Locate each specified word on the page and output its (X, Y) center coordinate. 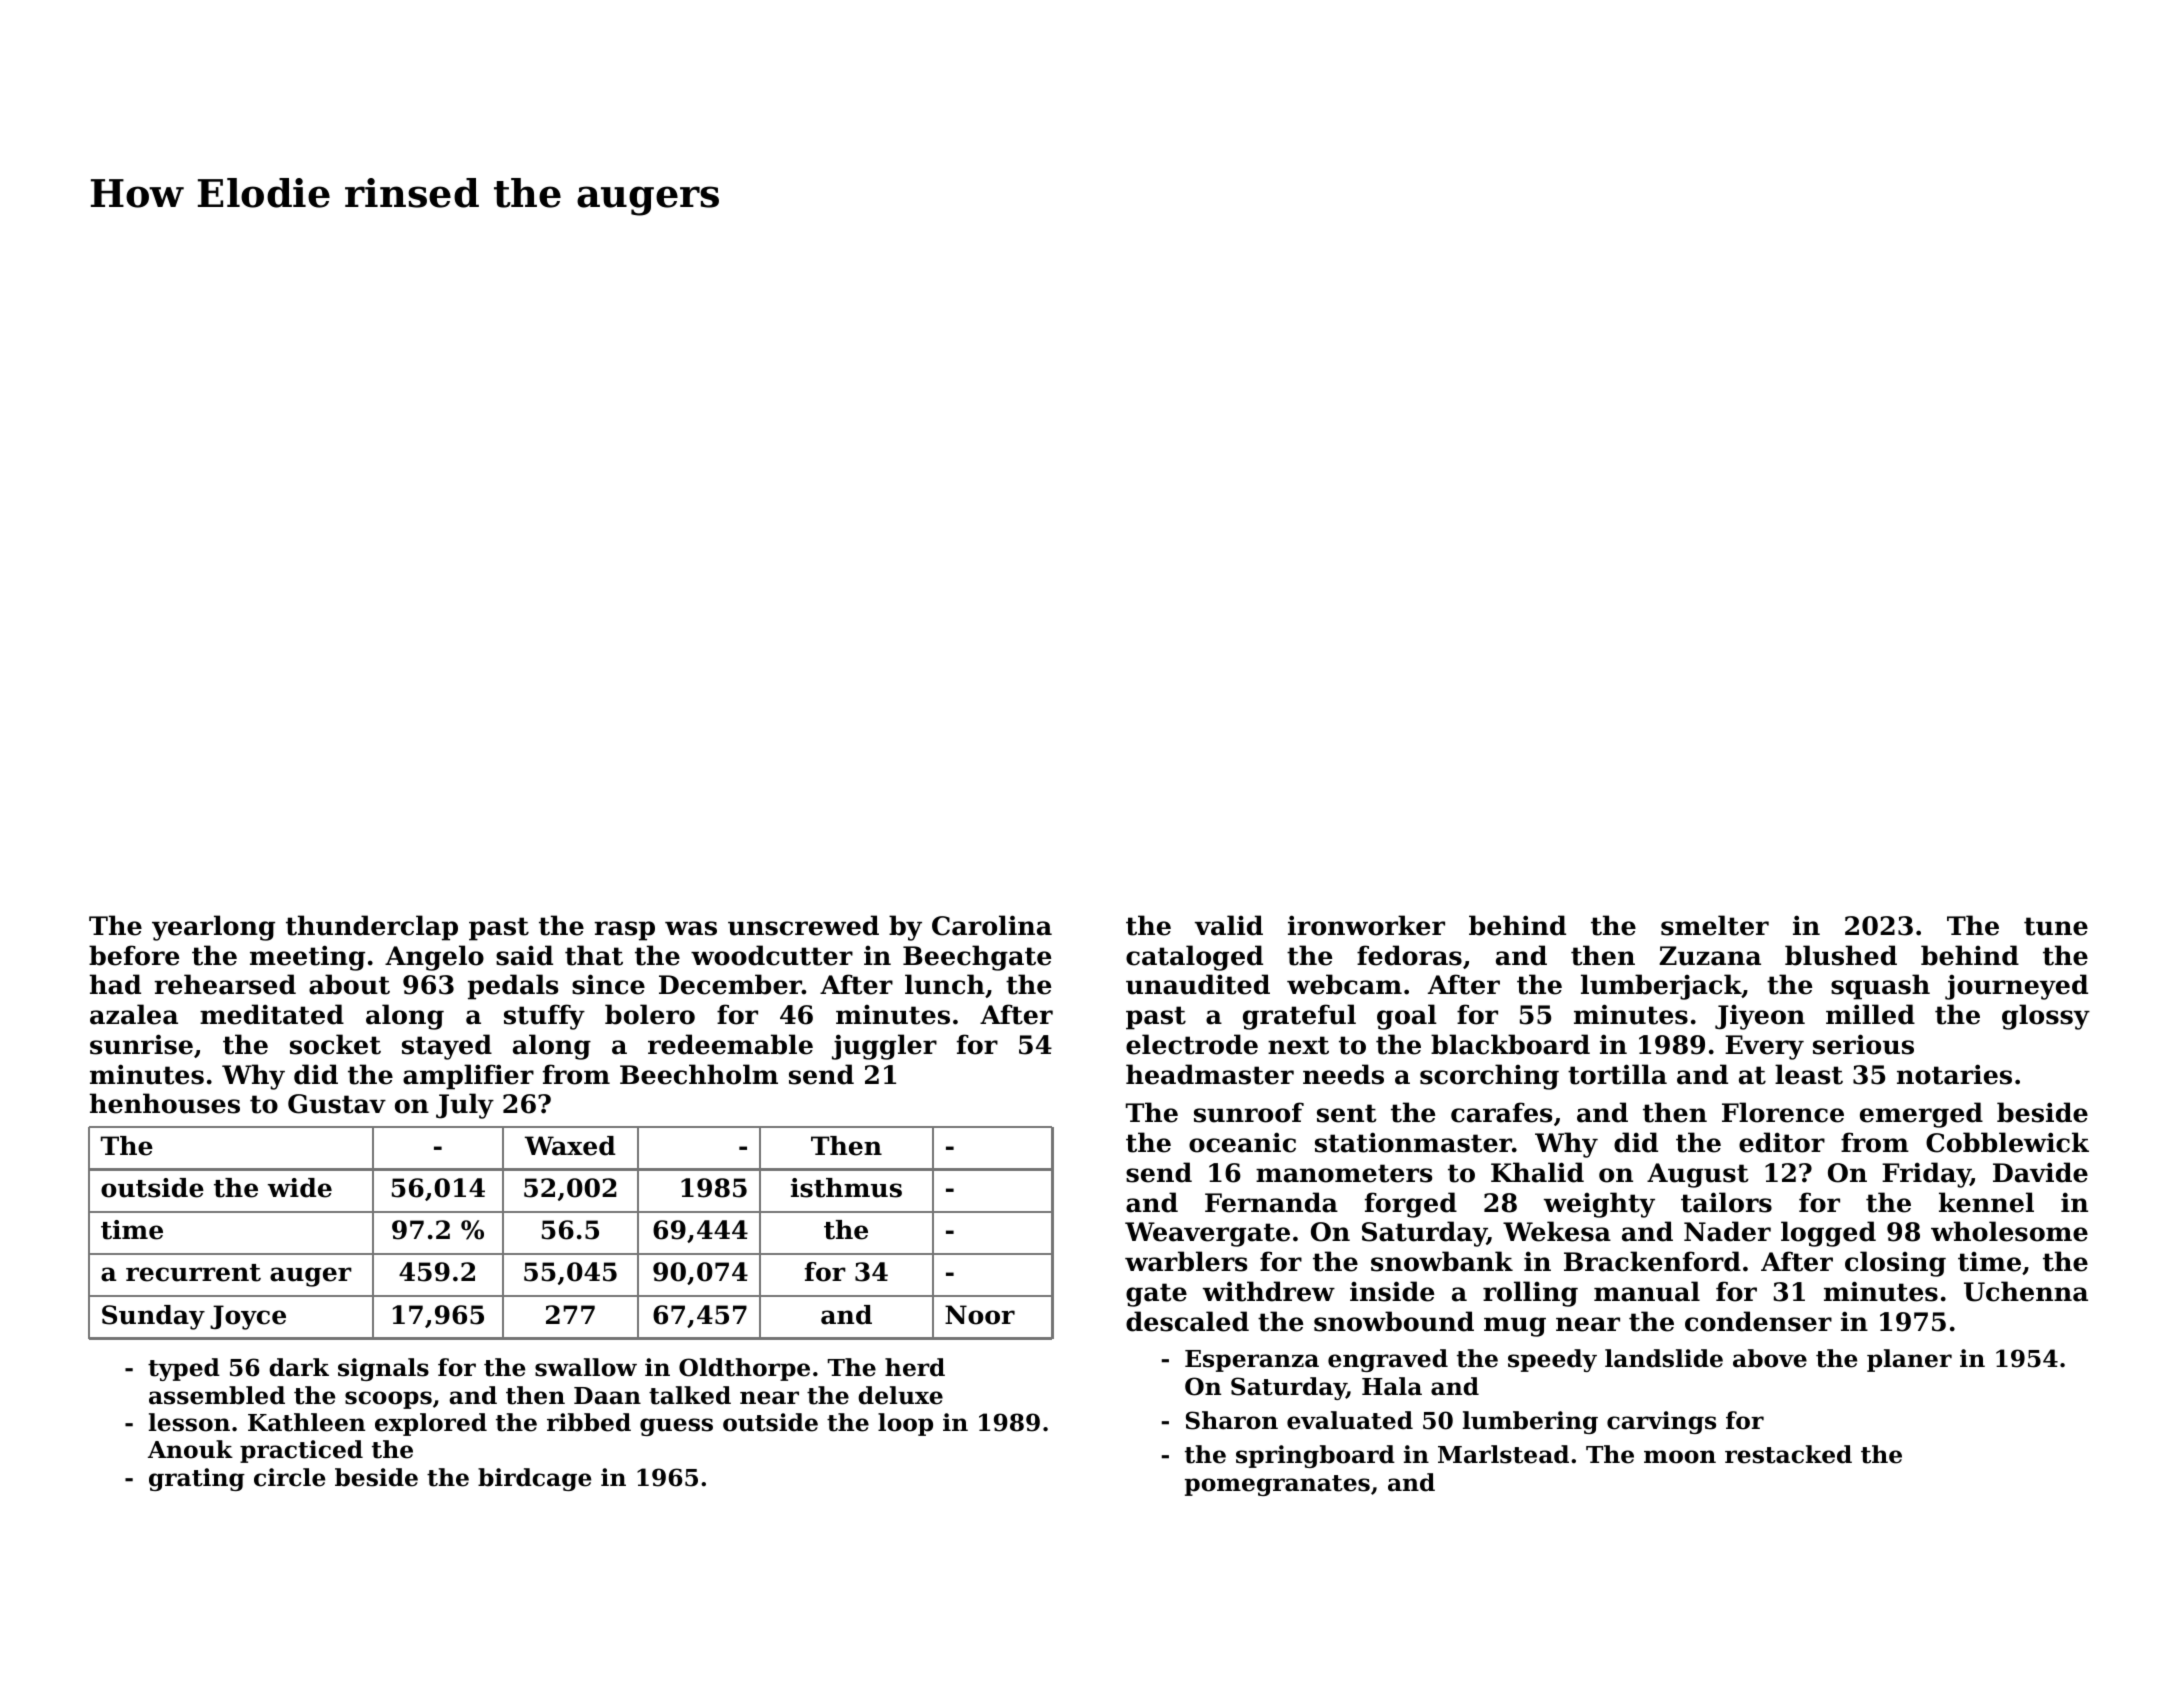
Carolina (992, 925)
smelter (1715, 925)
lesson (189, 1422)
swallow (586, 1367)
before (134, 955)
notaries (1954, 1074)
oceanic (1242, 1142)
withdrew (1269, 1291)
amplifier (468, 1077)
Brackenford (1652, 1261)
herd (915, 1367)
